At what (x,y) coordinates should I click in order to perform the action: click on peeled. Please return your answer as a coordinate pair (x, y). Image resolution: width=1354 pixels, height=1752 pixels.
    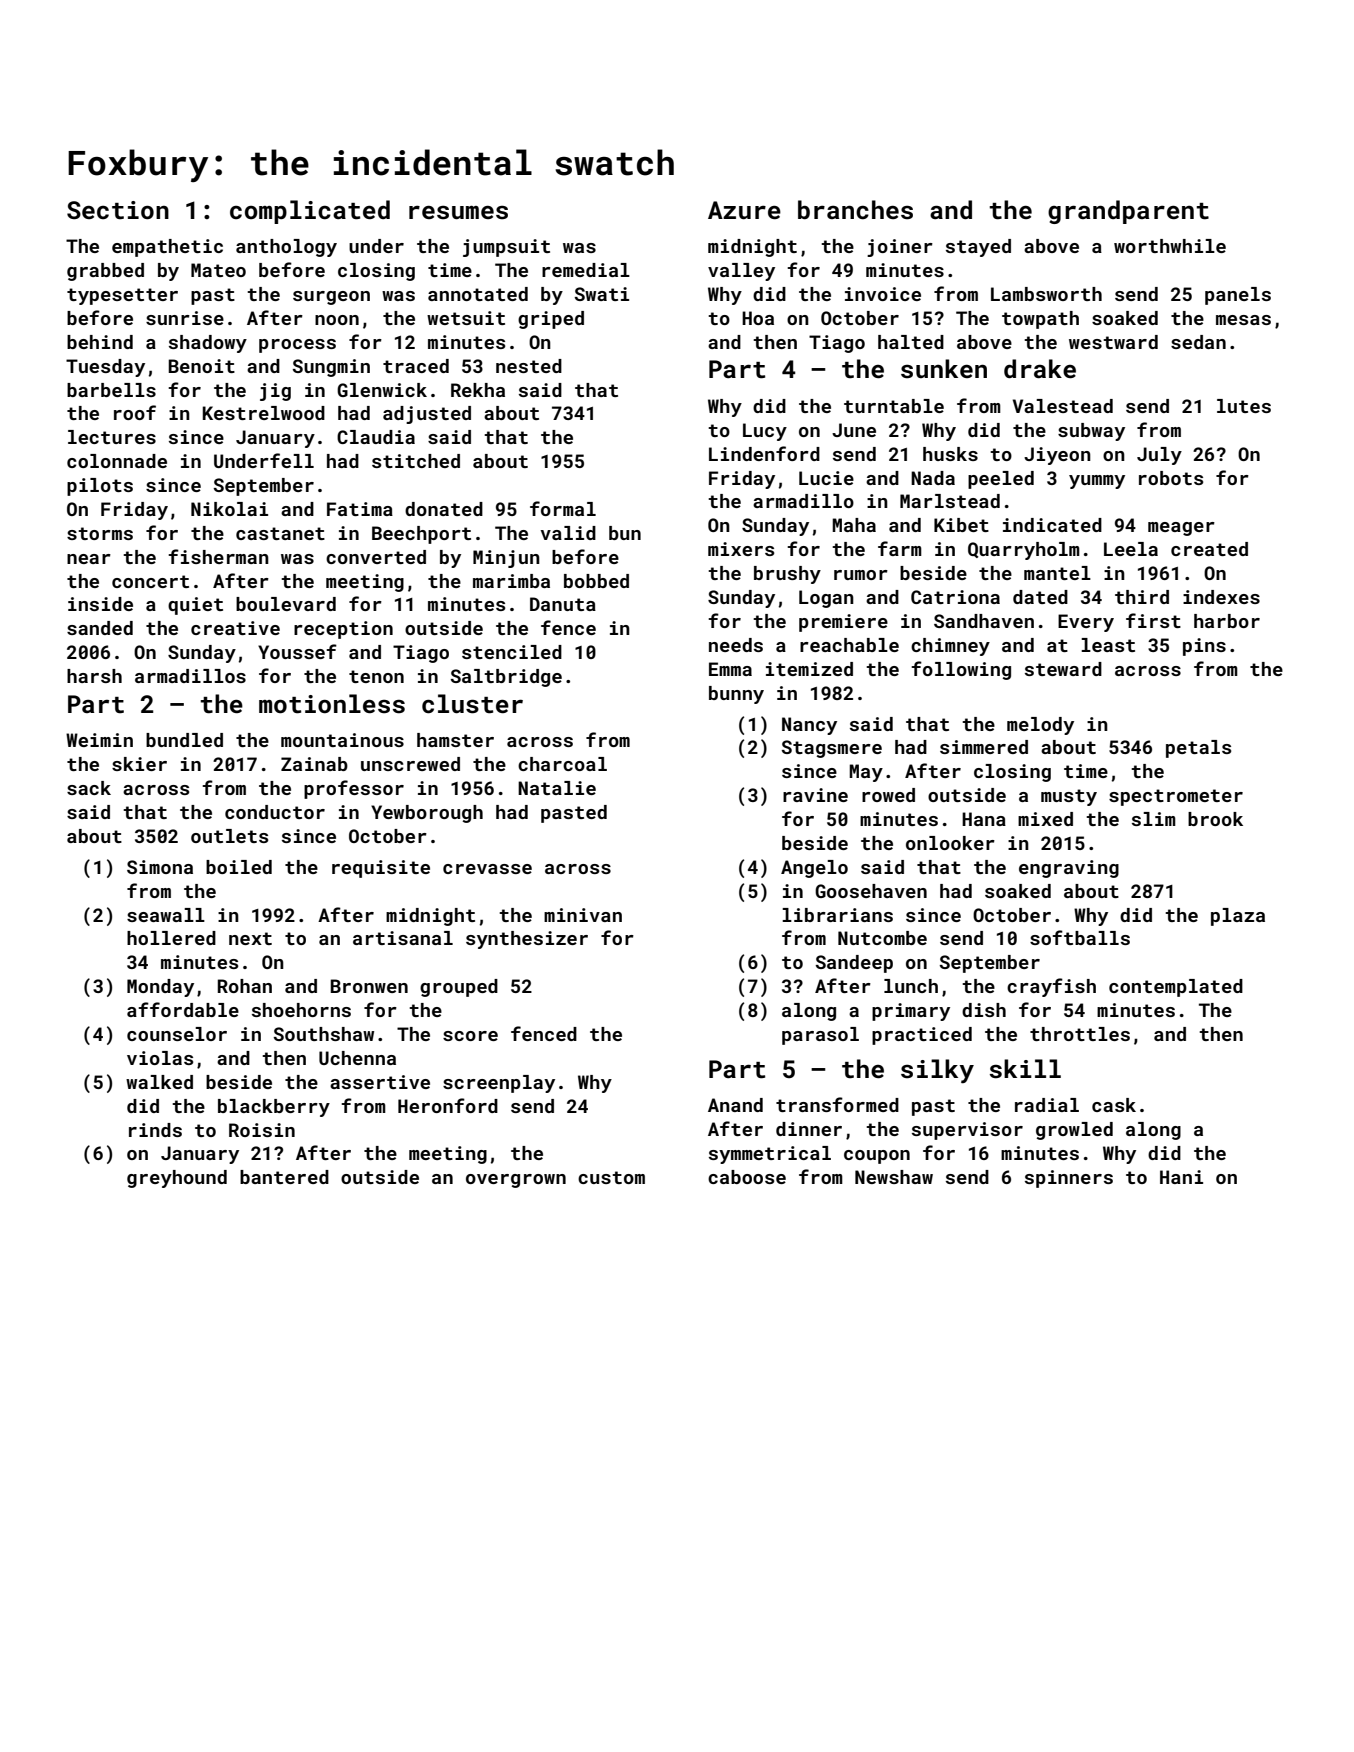
    Looking at the image, I should click on (1001, 480).
